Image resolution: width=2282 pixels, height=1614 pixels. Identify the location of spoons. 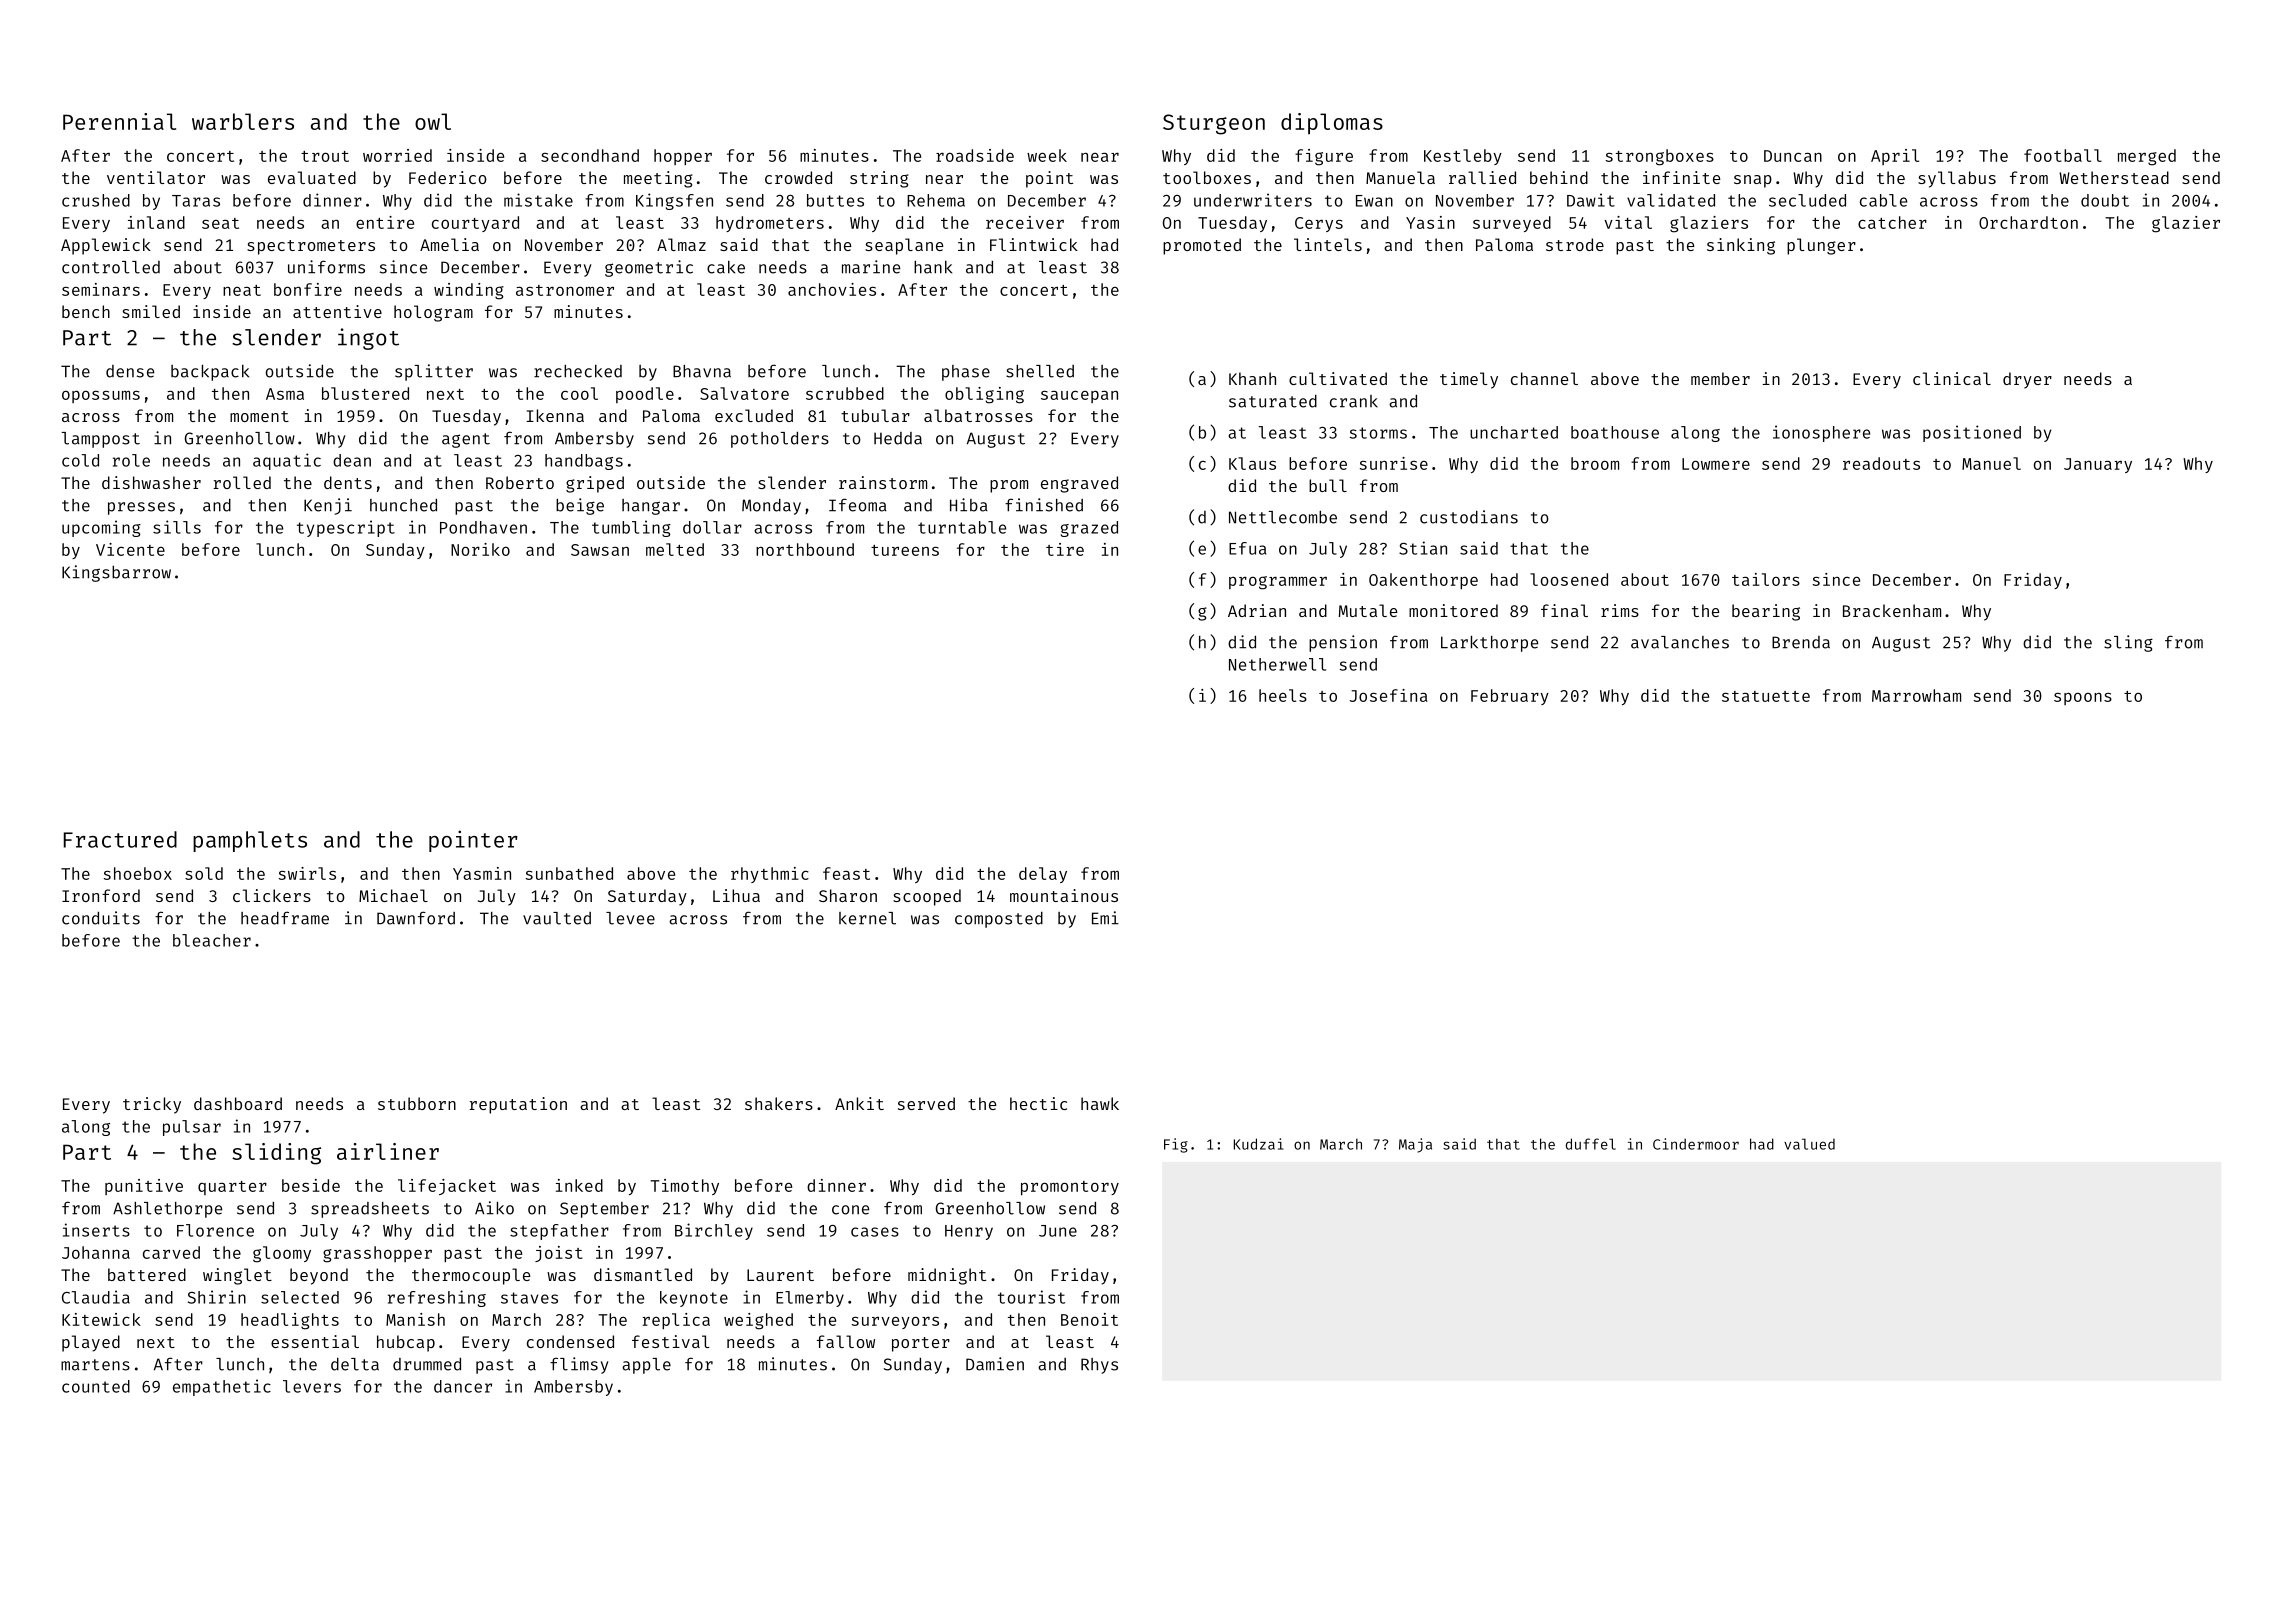
(2083, 698).
